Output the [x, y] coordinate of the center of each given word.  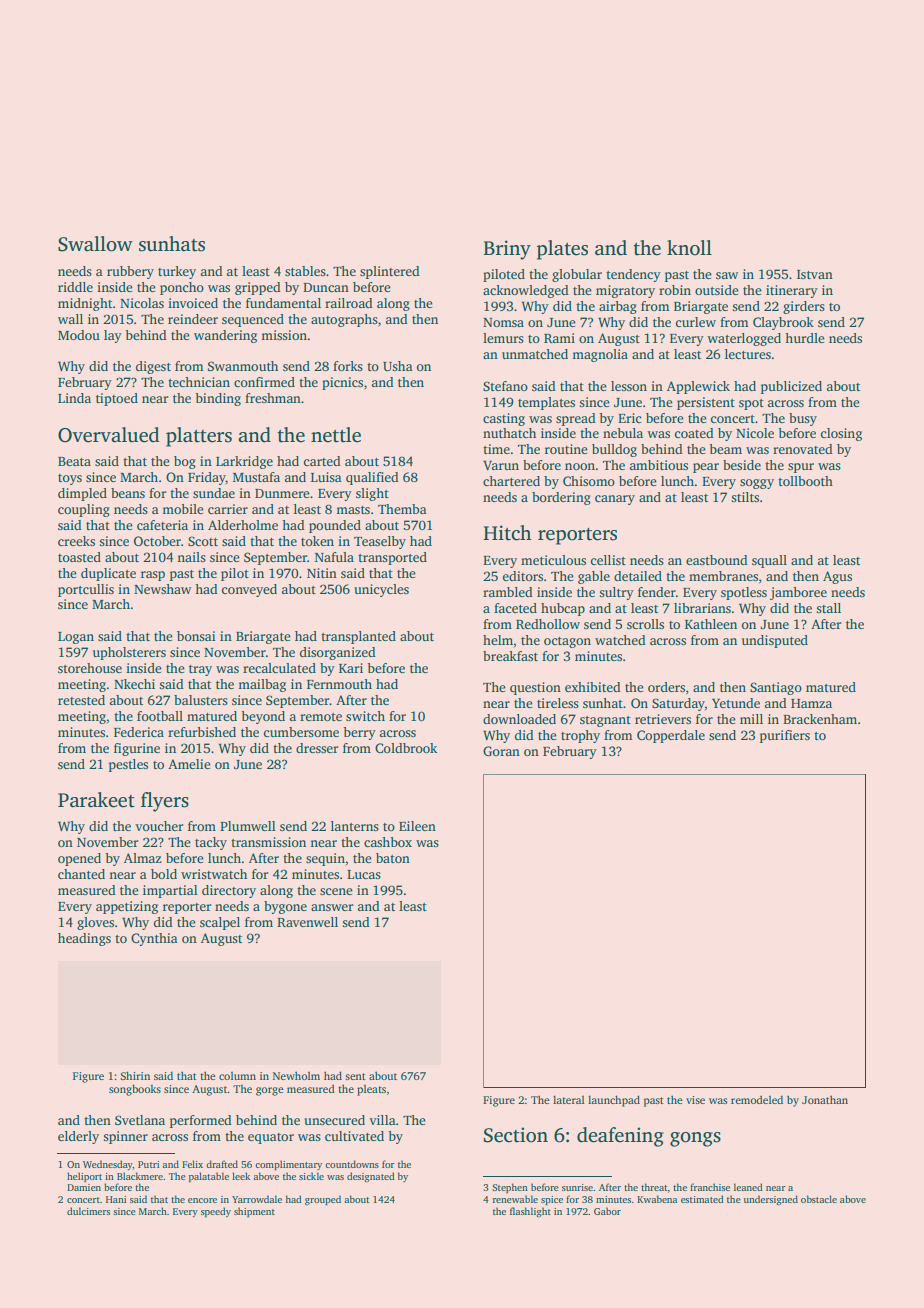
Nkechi [134, 684]
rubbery [130, 272]
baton [393, 858]
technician [199, 382]
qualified [372, 478]
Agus [837, 577]
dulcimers [88, 1211]
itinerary [792, 291]
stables [305, 271]
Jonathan [825, 1099]
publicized [791, 387]
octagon [567, 642]
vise [695, 1100]
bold [164, 874]
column [237, 1075]
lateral [569, 1099]
